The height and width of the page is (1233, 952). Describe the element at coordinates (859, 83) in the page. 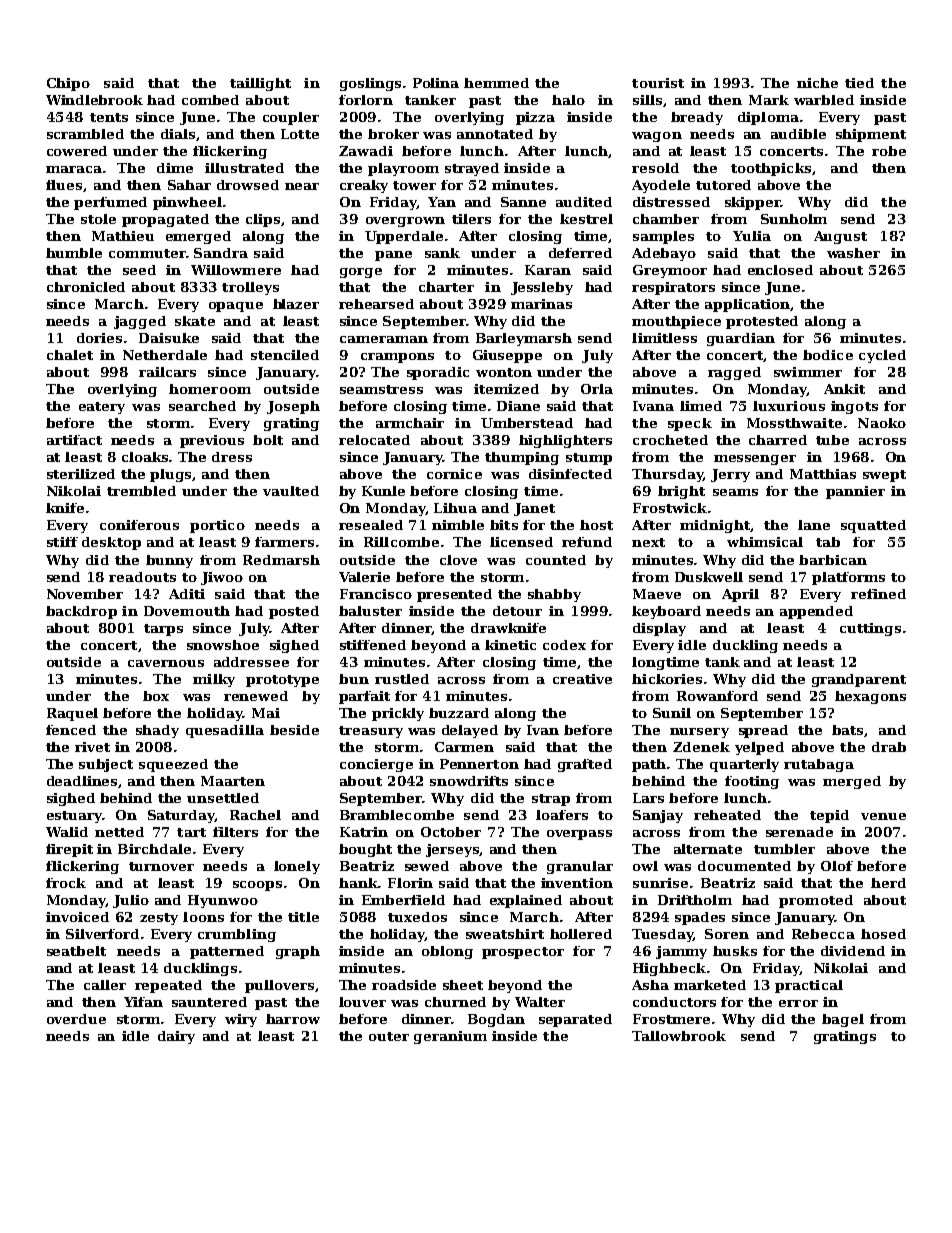

I see `tied` at that location.
